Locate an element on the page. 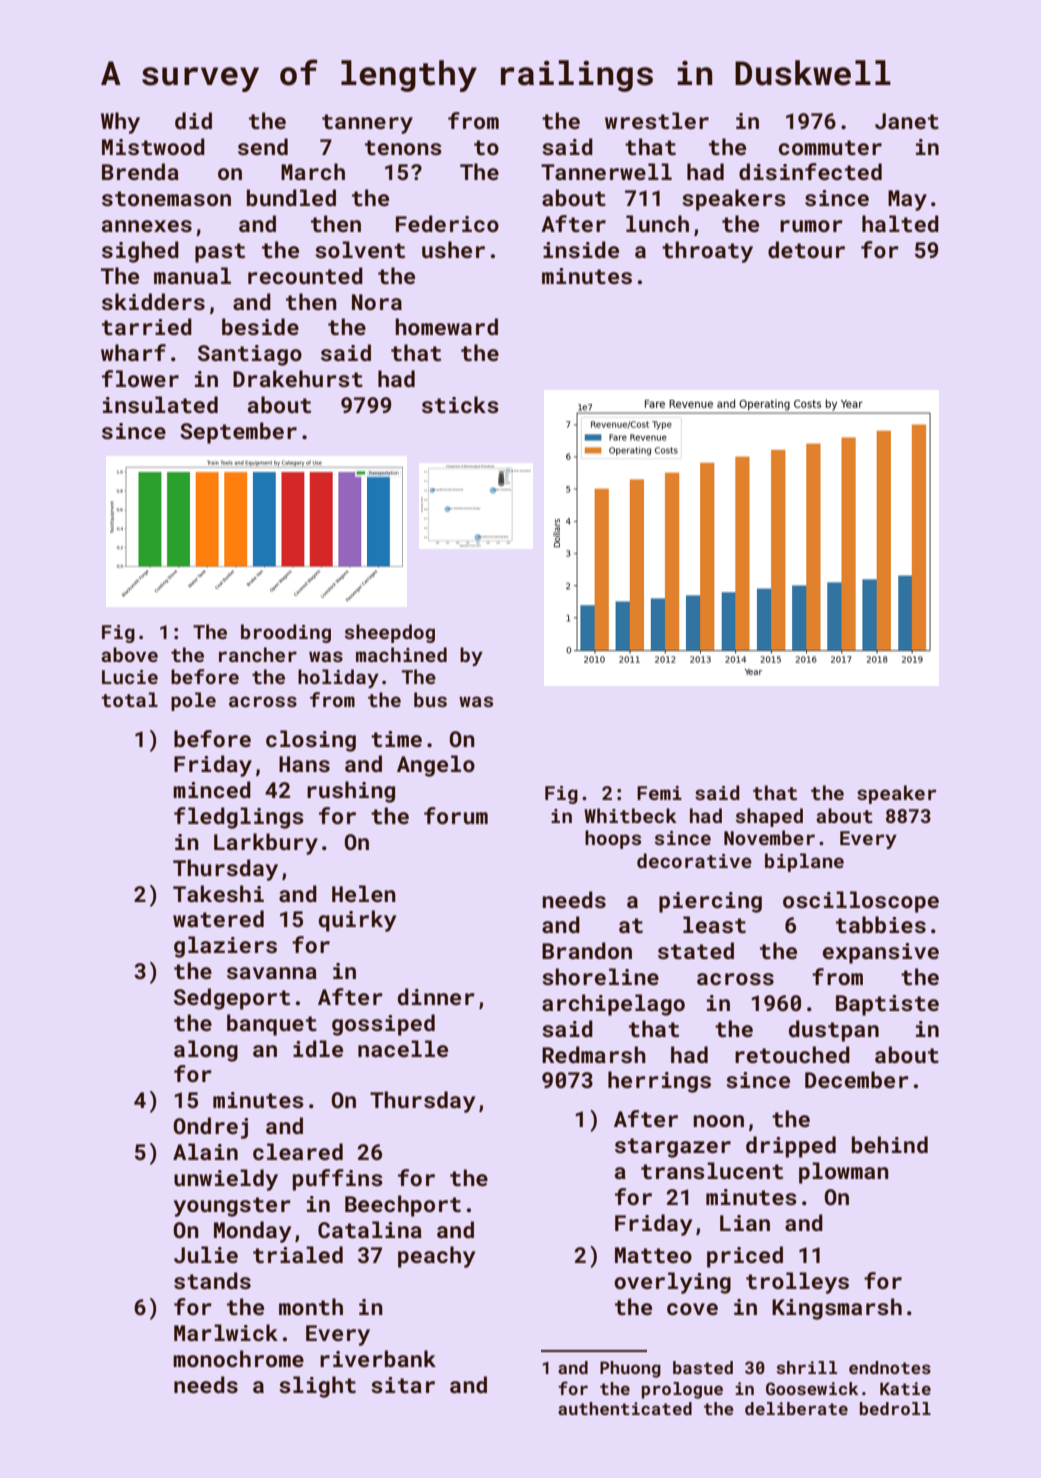 This page has width=1041, height=1478. prologue is located at coordinates (682, 1390).
